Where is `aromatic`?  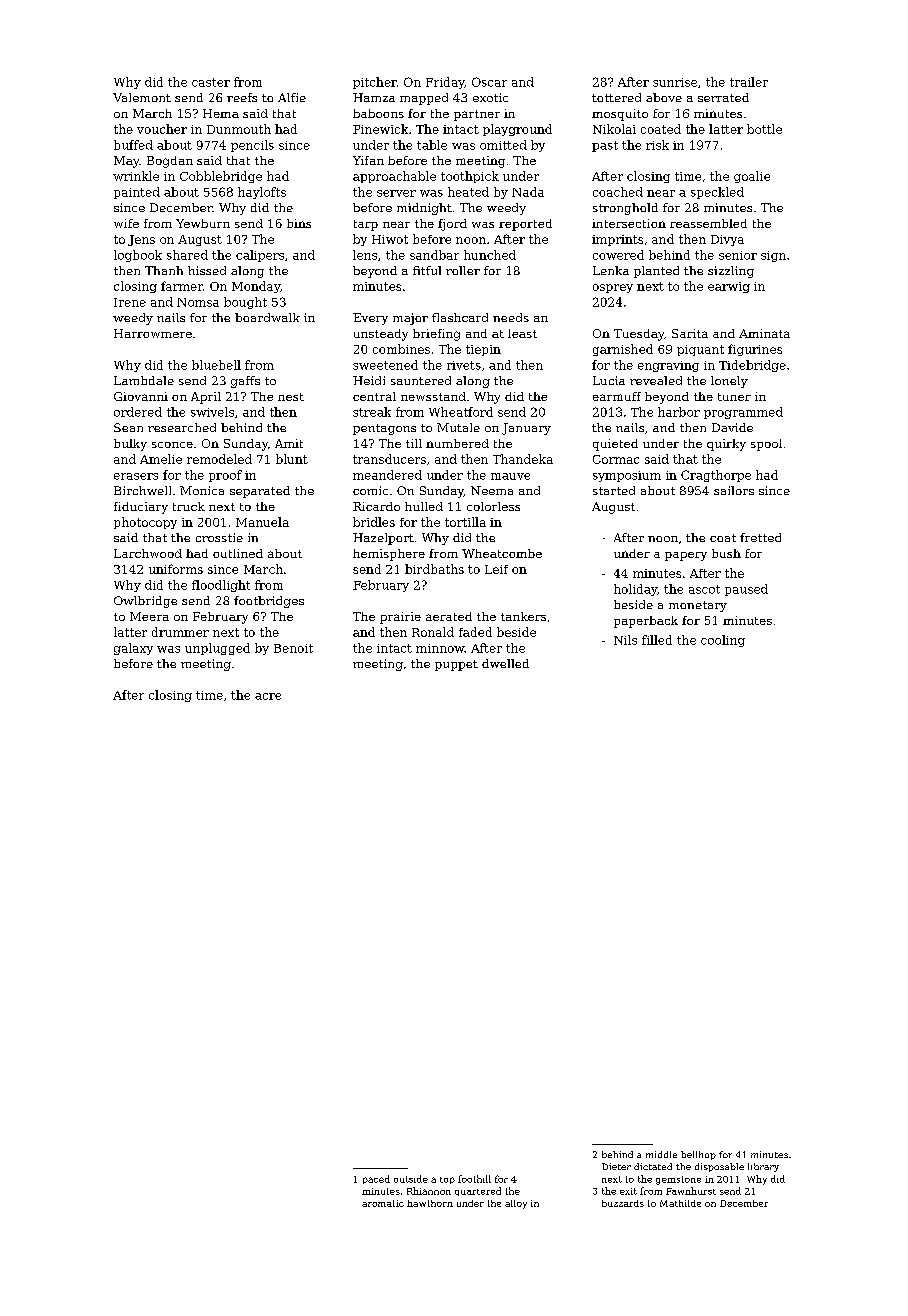 aromatic is located at coordinates (383, 1203).
